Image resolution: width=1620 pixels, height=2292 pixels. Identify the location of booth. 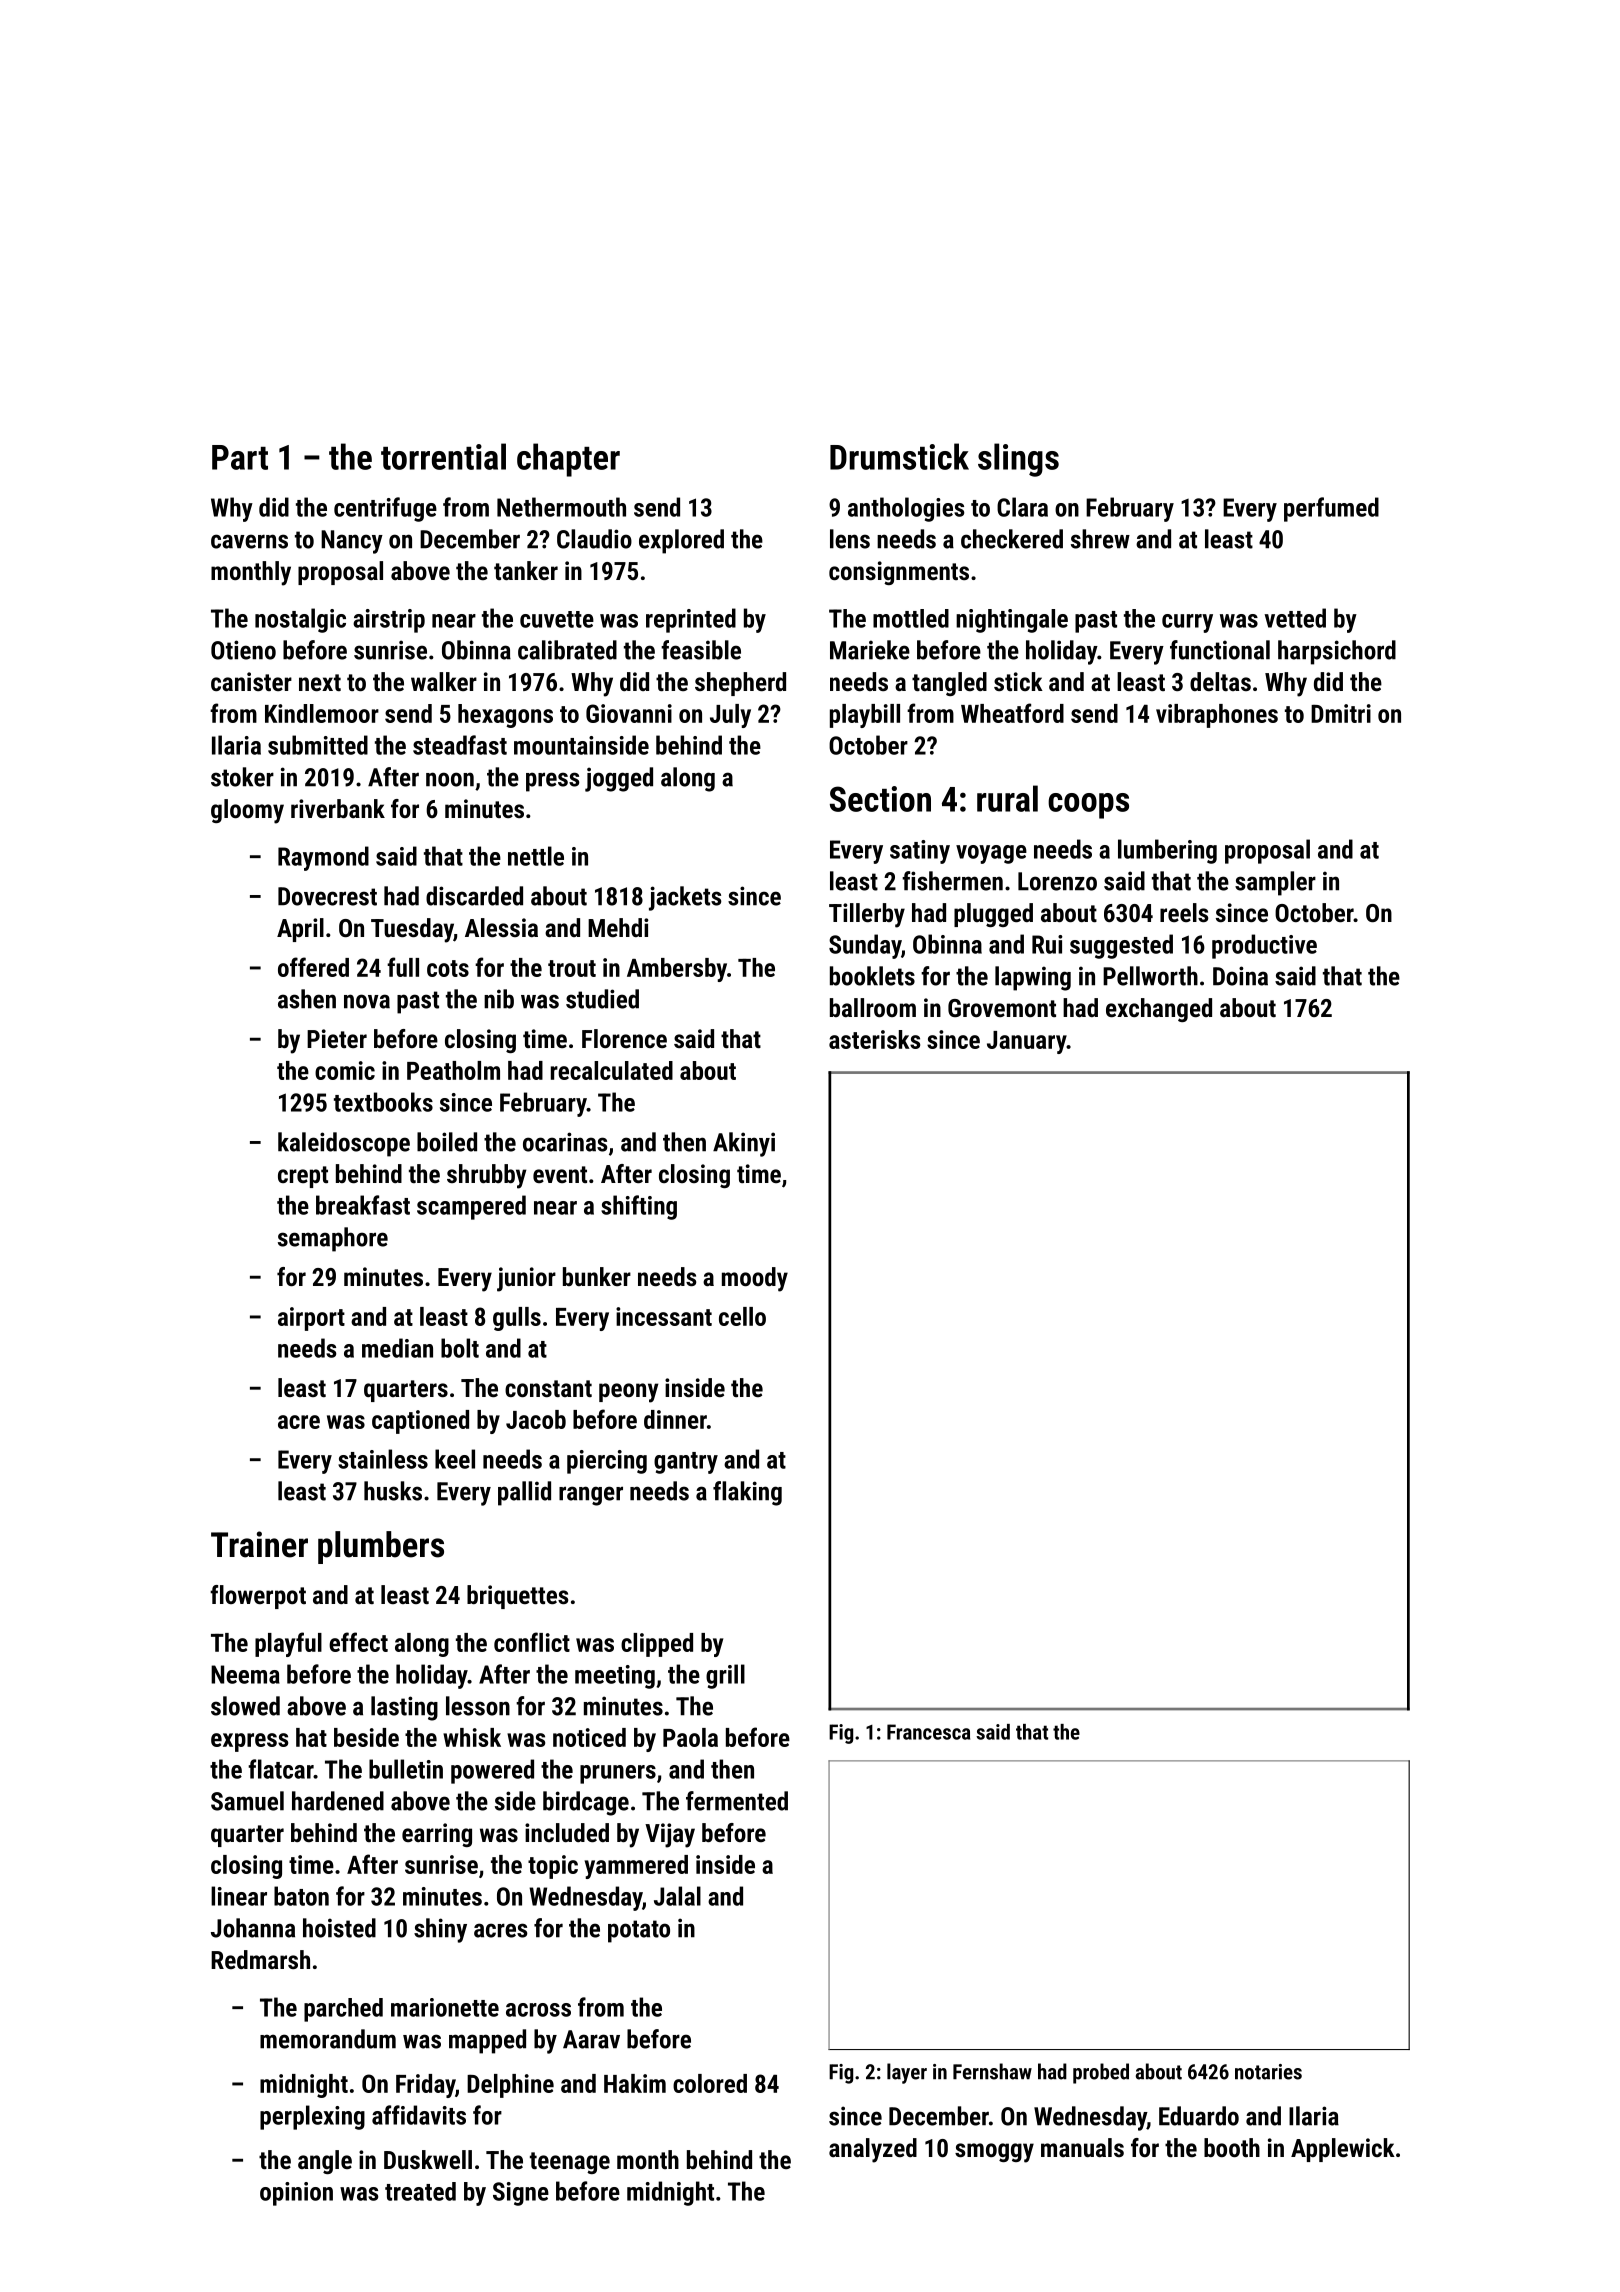
(1232, 2147).
